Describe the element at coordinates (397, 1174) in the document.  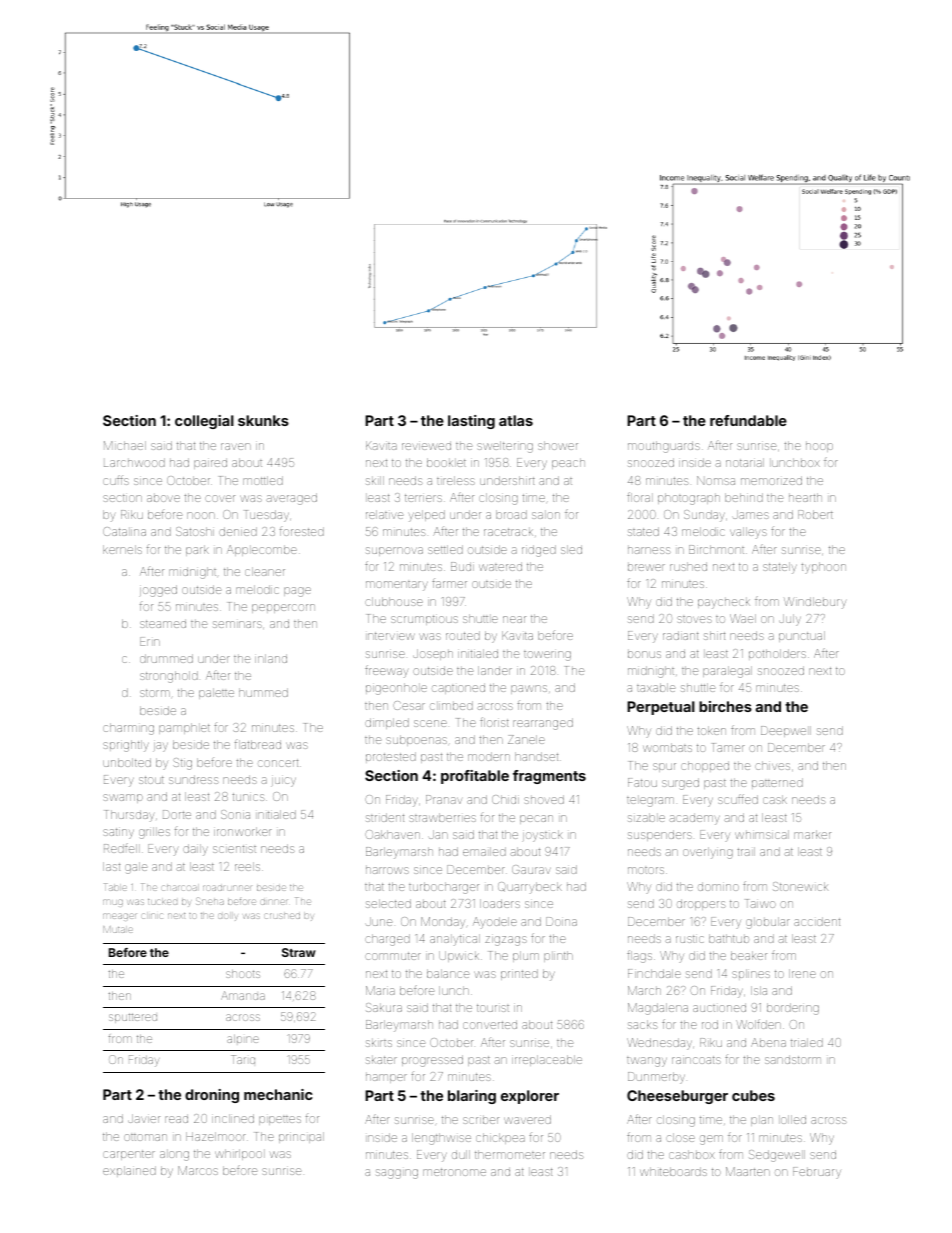
I see `sagging` at that location.
